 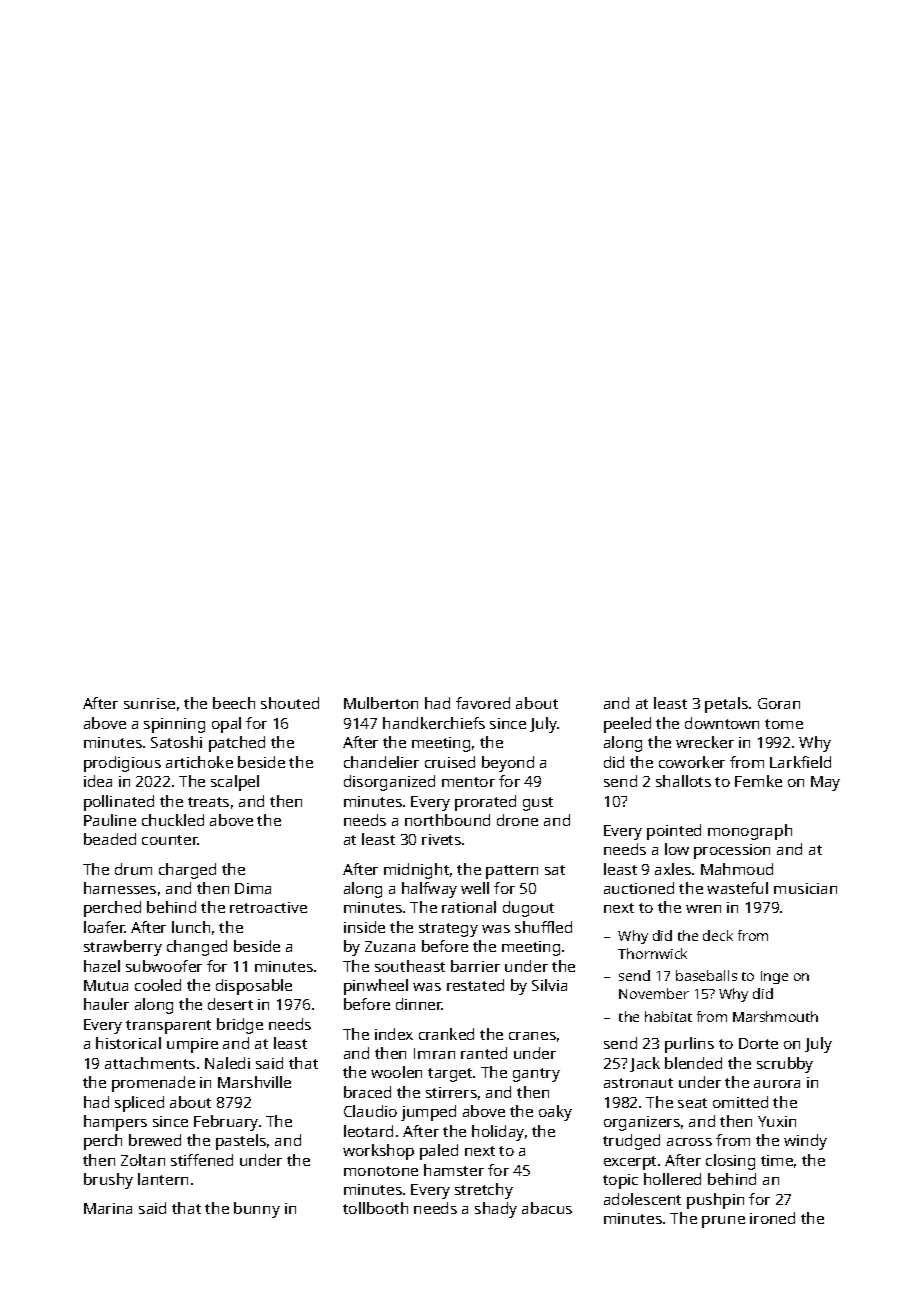 I want to click on Goran, so click(x=779, y=703).
